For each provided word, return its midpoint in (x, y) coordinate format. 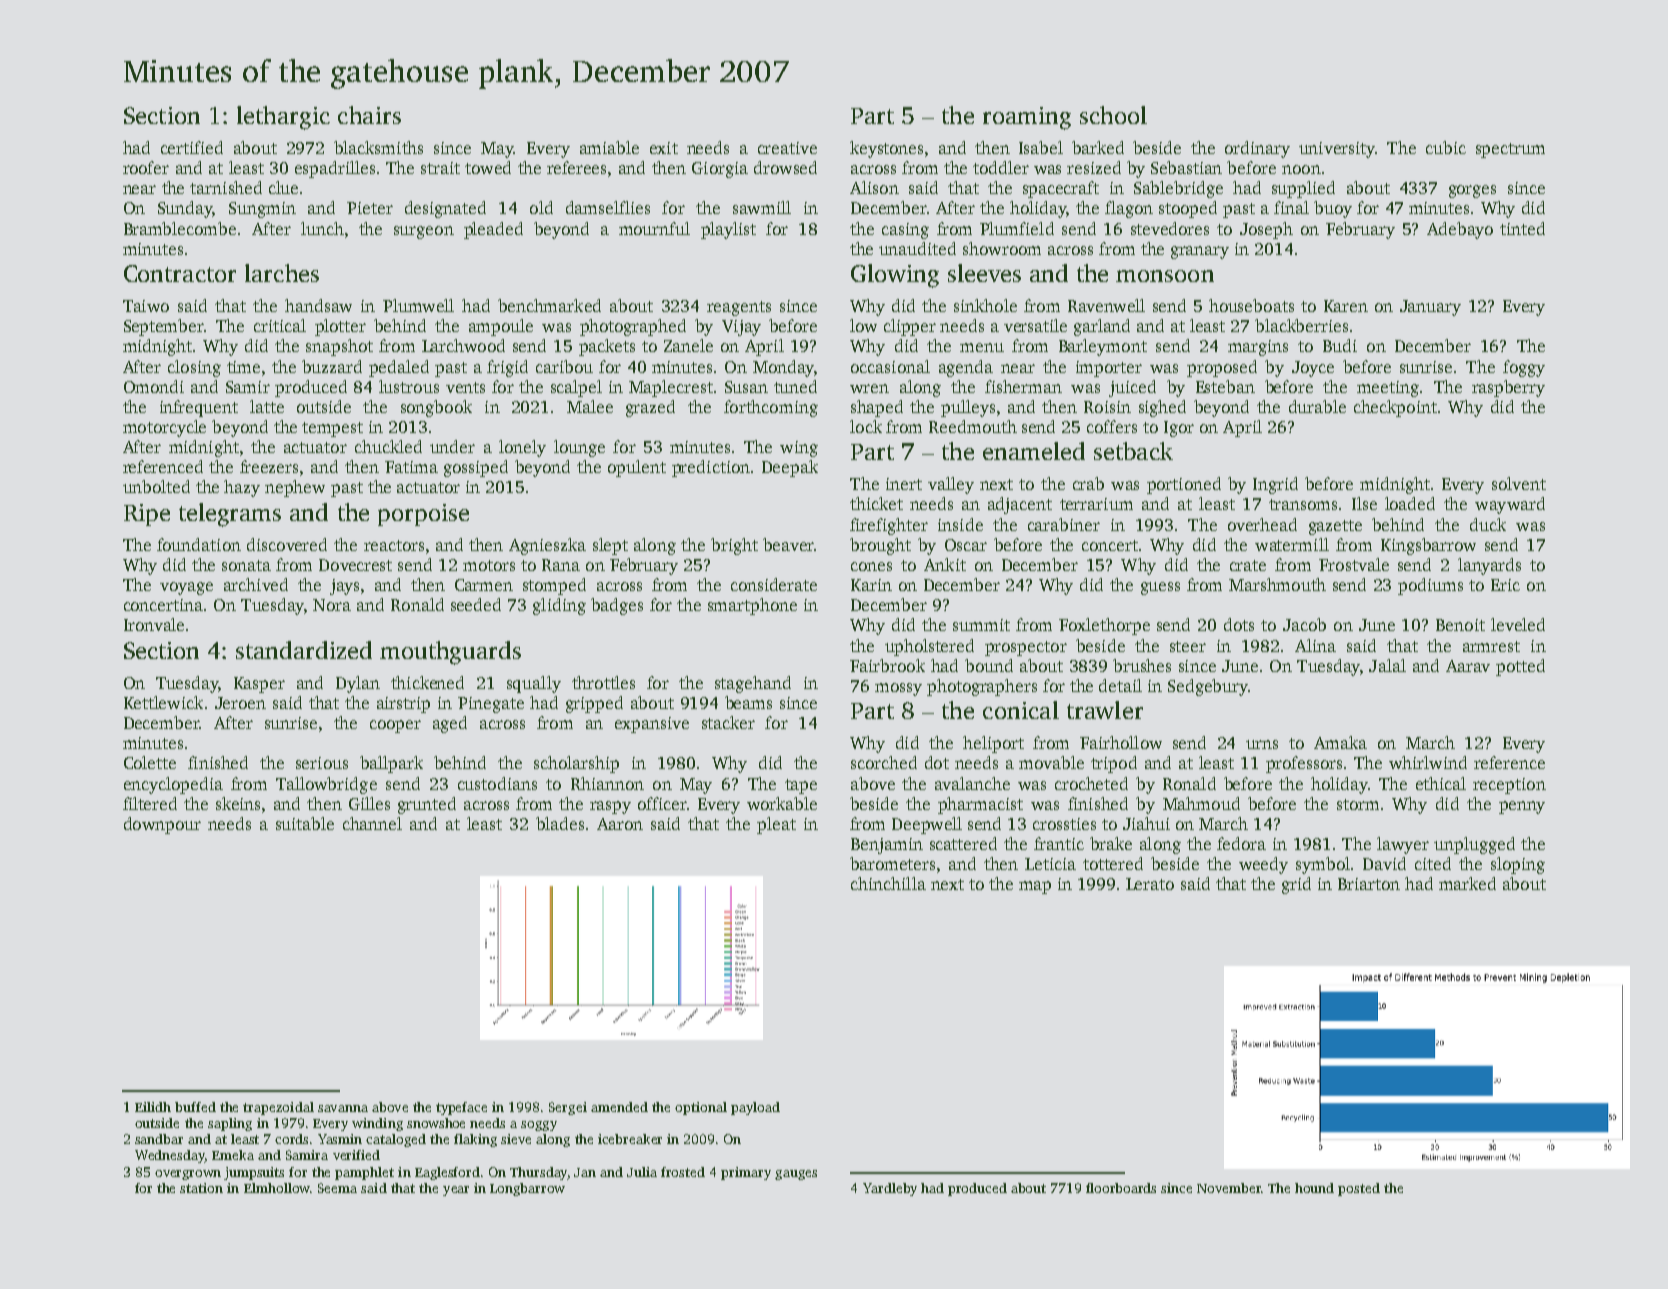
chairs (369, 115)
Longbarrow (527, 1189)
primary (746, 1173)
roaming (1027, 118)
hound (1314, 1188)
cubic (1446, 147)
